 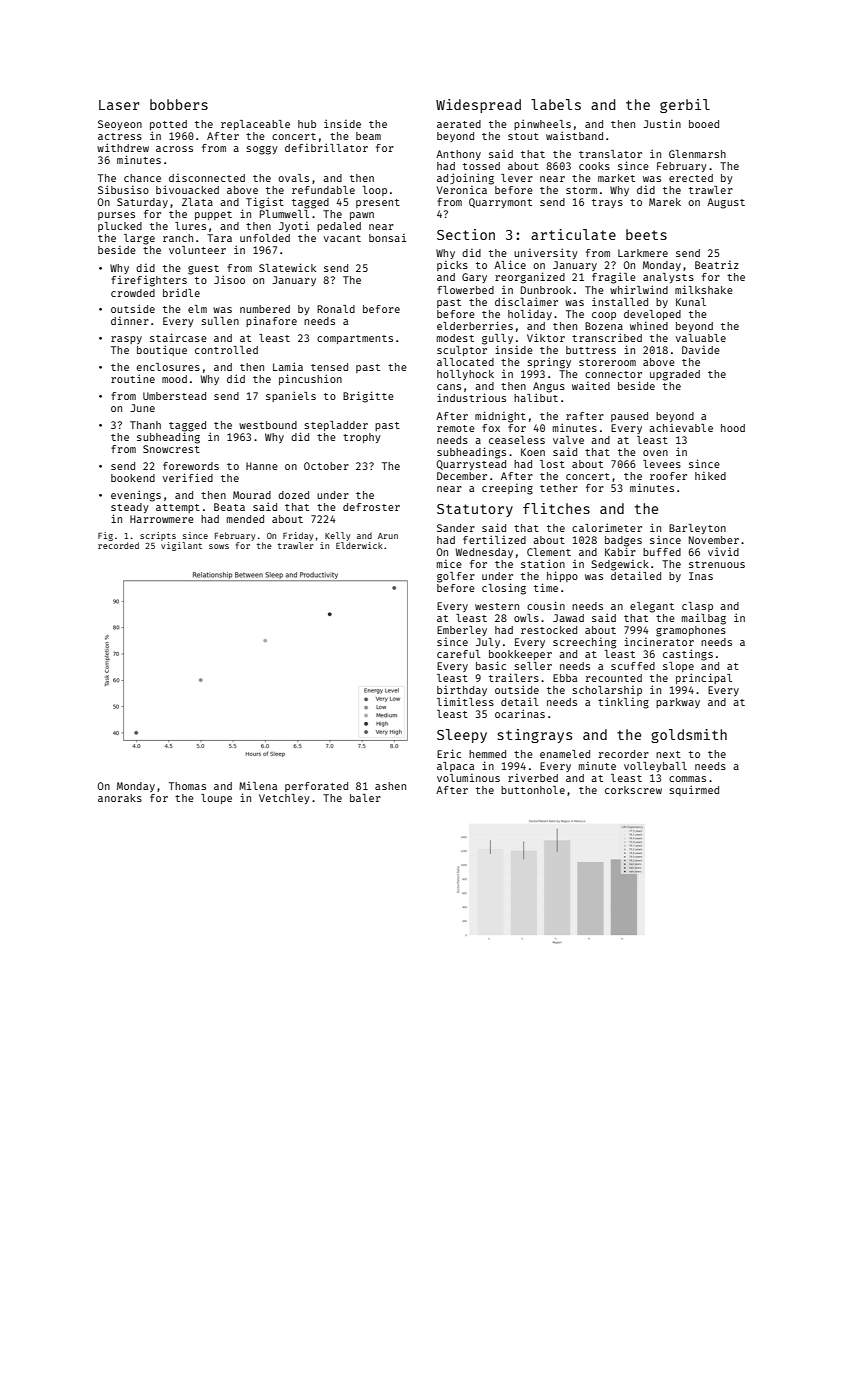 What do you see at coordinates (591, 386) in the screenshot?
I see `waited` at bounding box center [591, 386].
